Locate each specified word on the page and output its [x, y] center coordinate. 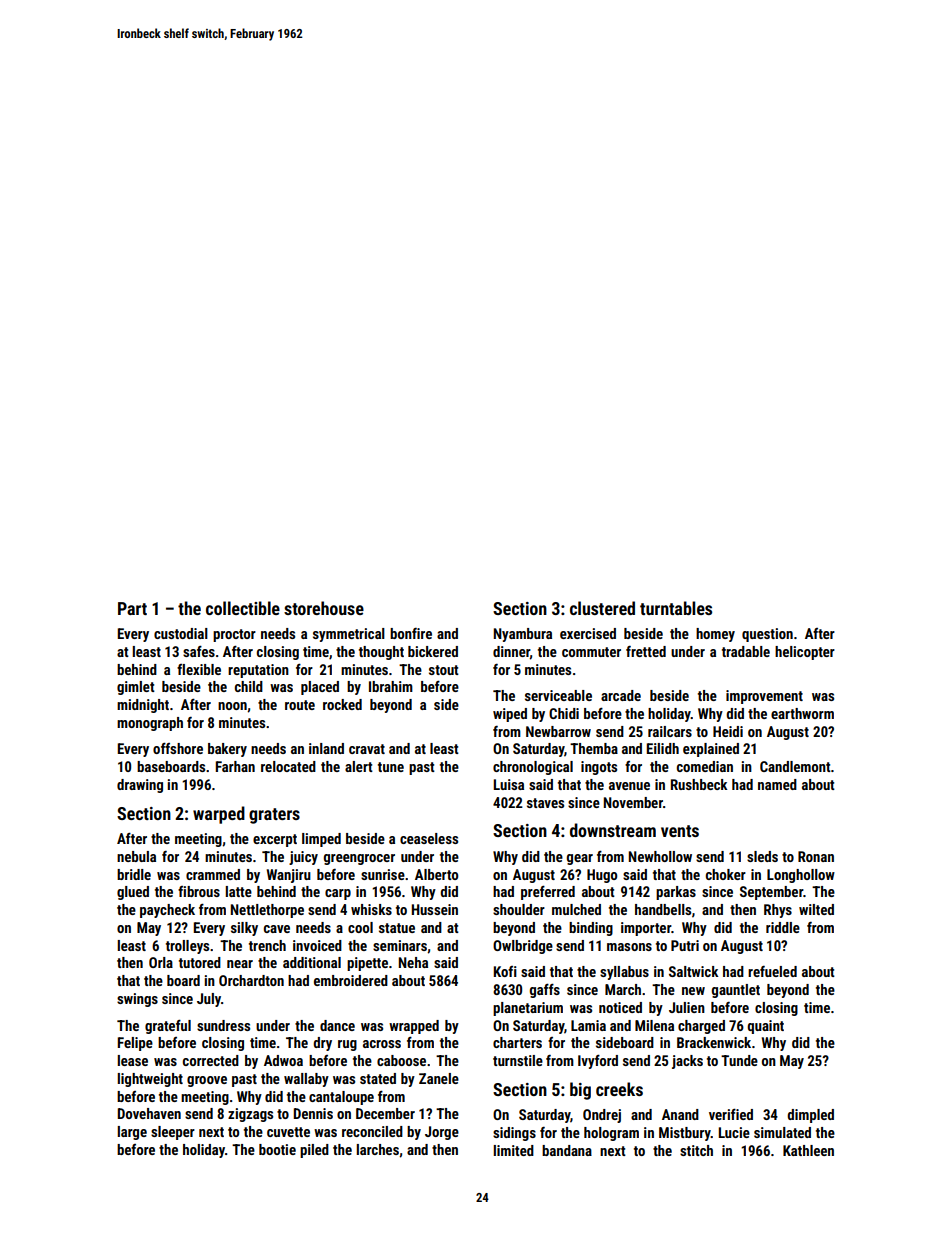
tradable [746, 651]
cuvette [288, 1132]
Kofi [505, 971]
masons [629, 947]
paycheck [167, 911]
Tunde [739, 1060]
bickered [433, 651]
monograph [150, 724]
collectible [243, 608]
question [767, 635]
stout [444, 670]
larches [378, 1149]
